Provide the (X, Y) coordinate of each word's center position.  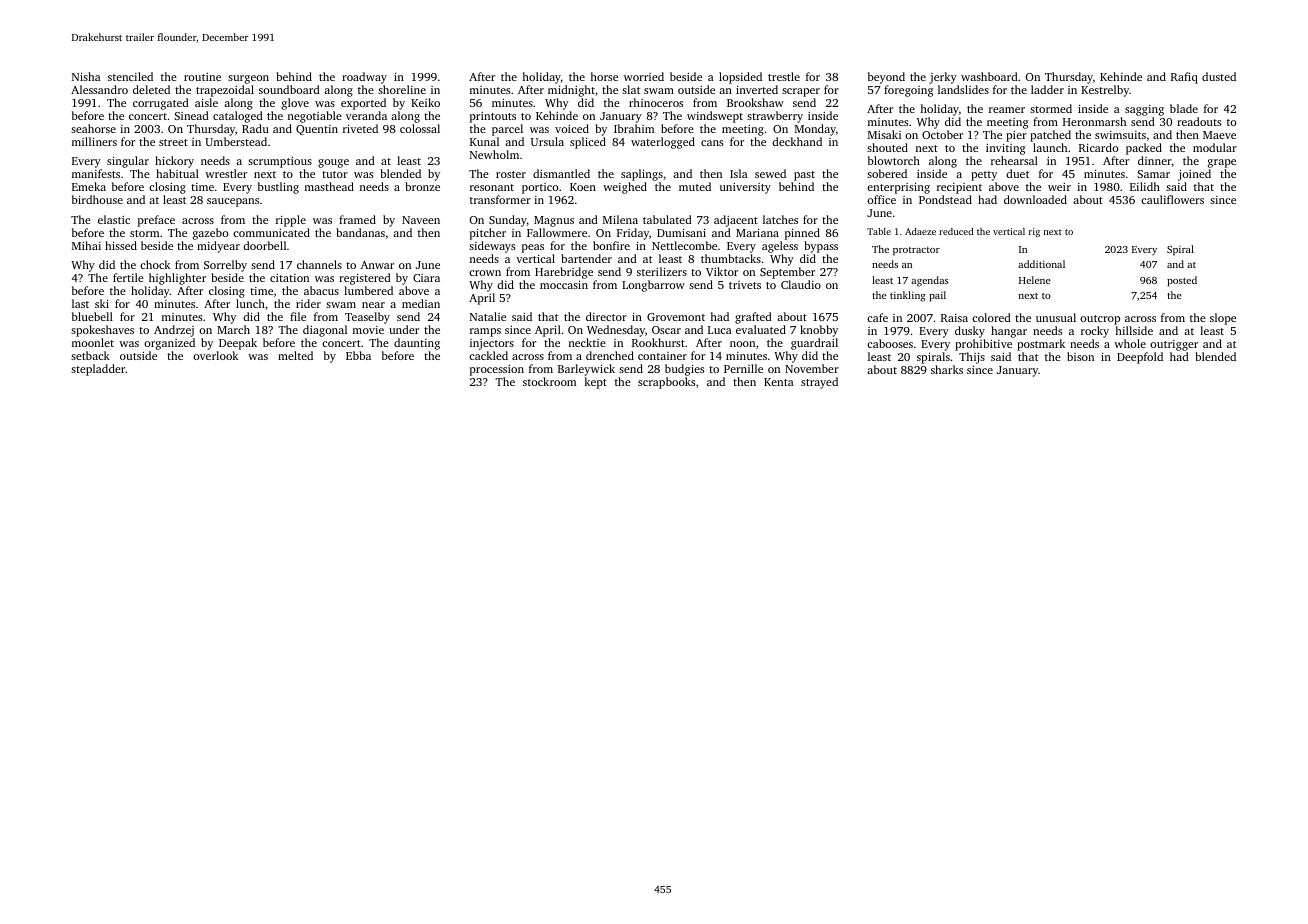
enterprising (898, 188)
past (804, 176)
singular (128, 162)
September (787, 273)
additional (1041, 264)
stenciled (130, 76)
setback (90, 355)
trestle (784, 76)
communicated (271, 232)
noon (742, 344)
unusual (1056, 317)
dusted (1219, 76)
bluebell (92, 316)
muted (695, 186)
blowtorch (894, 160)
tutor (335, 174)
